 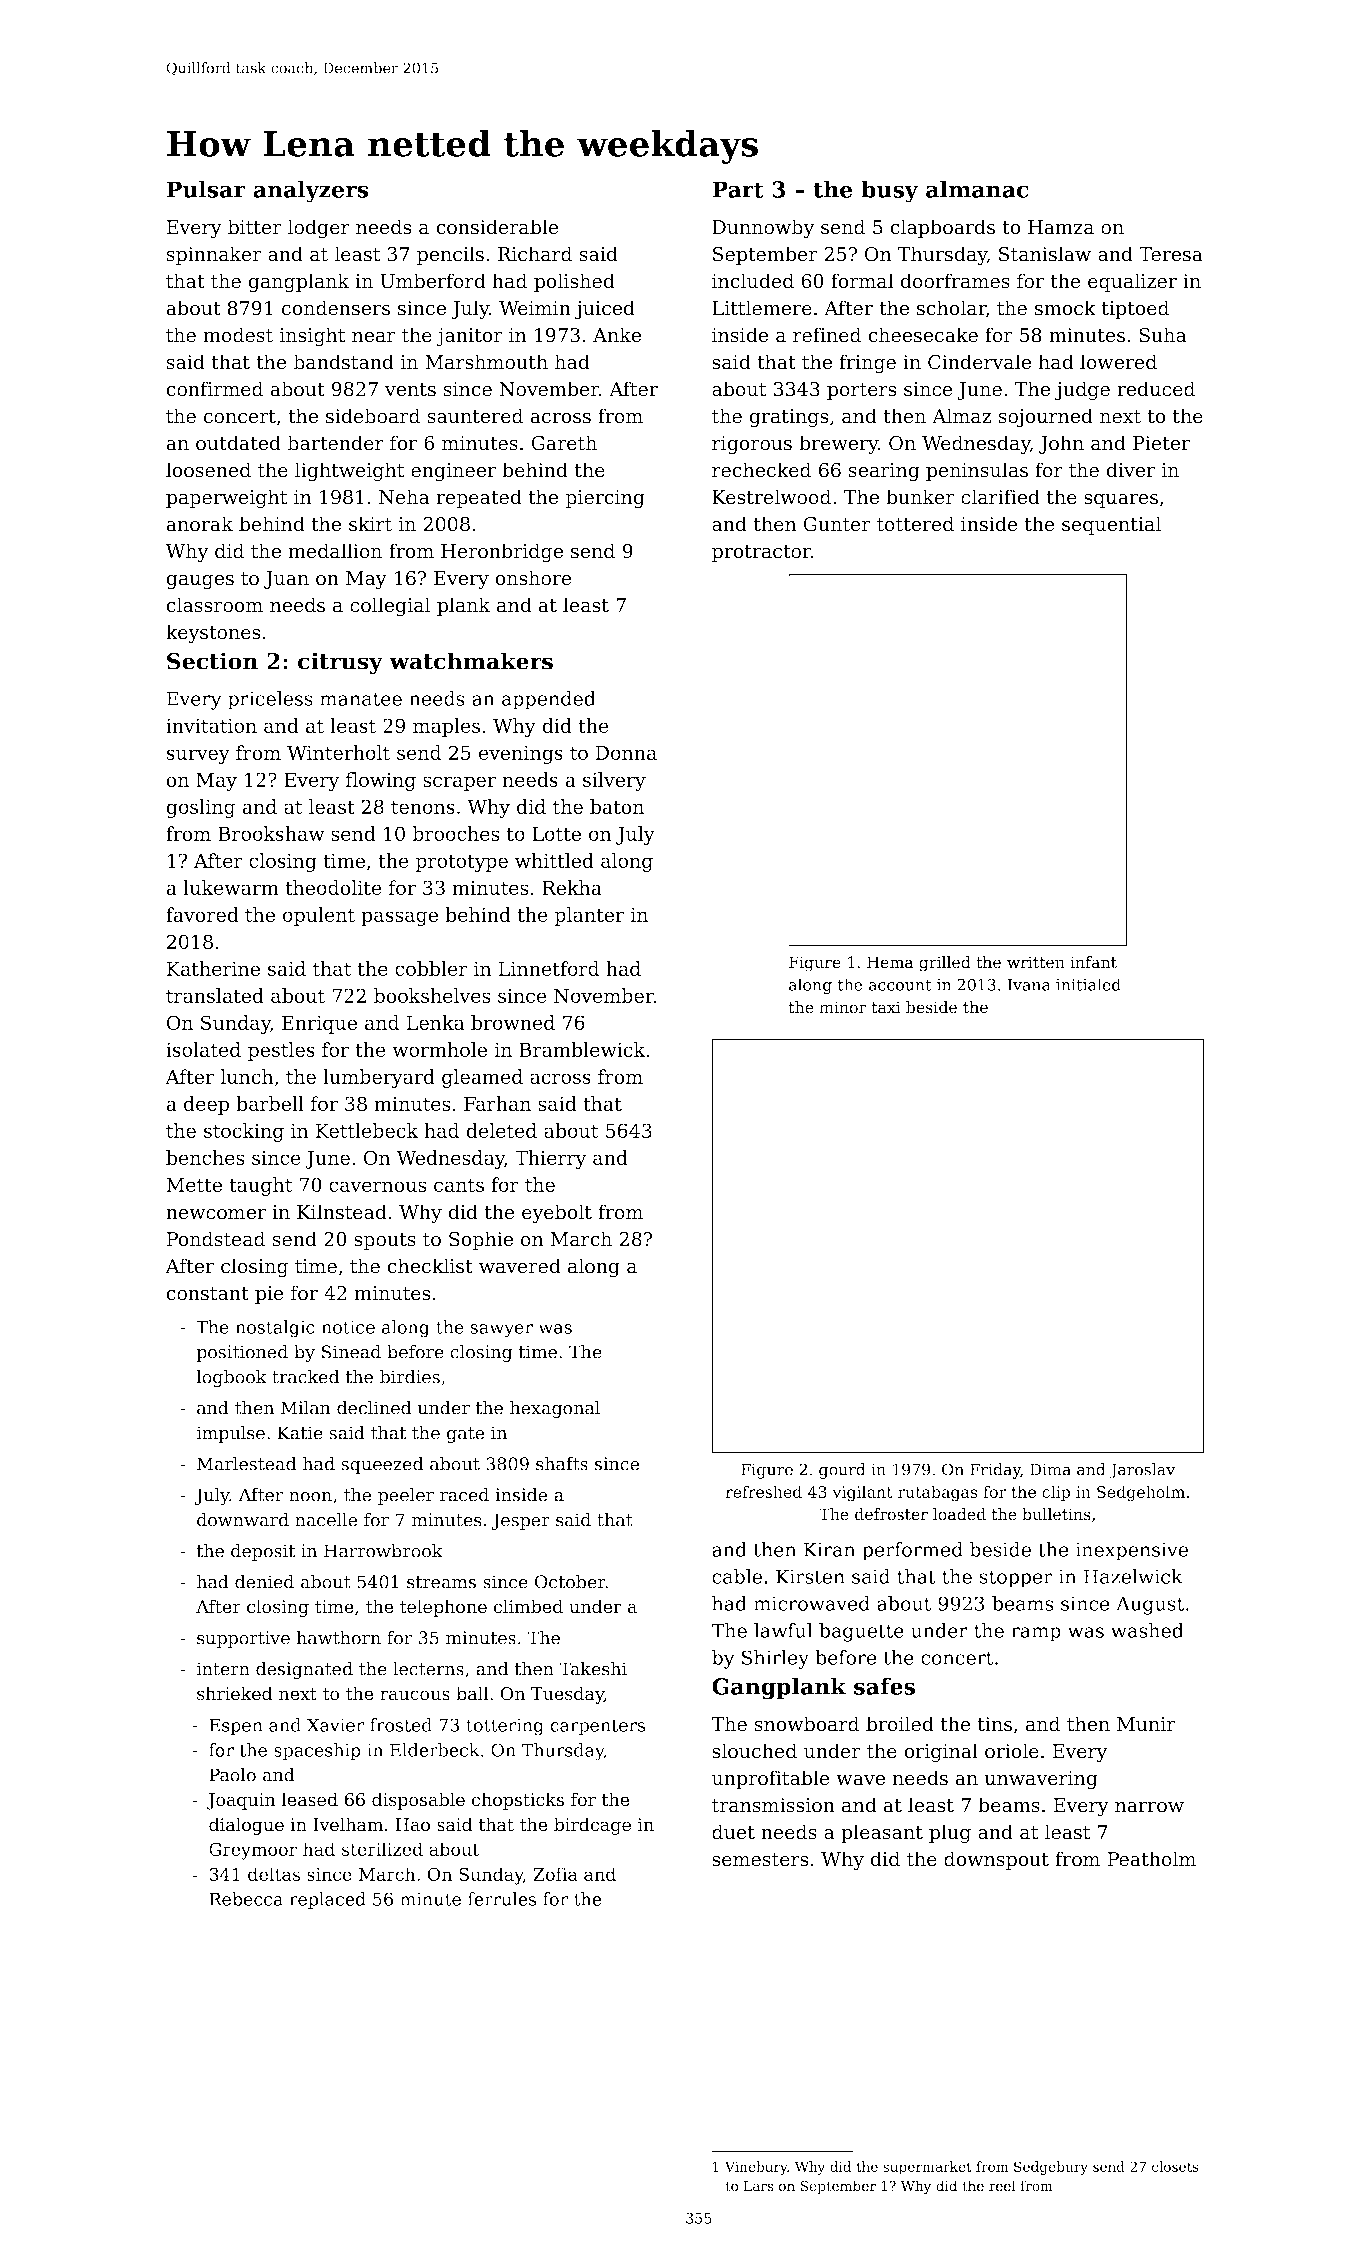 I want to click on Rebecca, so click(x=246, y=1899).
